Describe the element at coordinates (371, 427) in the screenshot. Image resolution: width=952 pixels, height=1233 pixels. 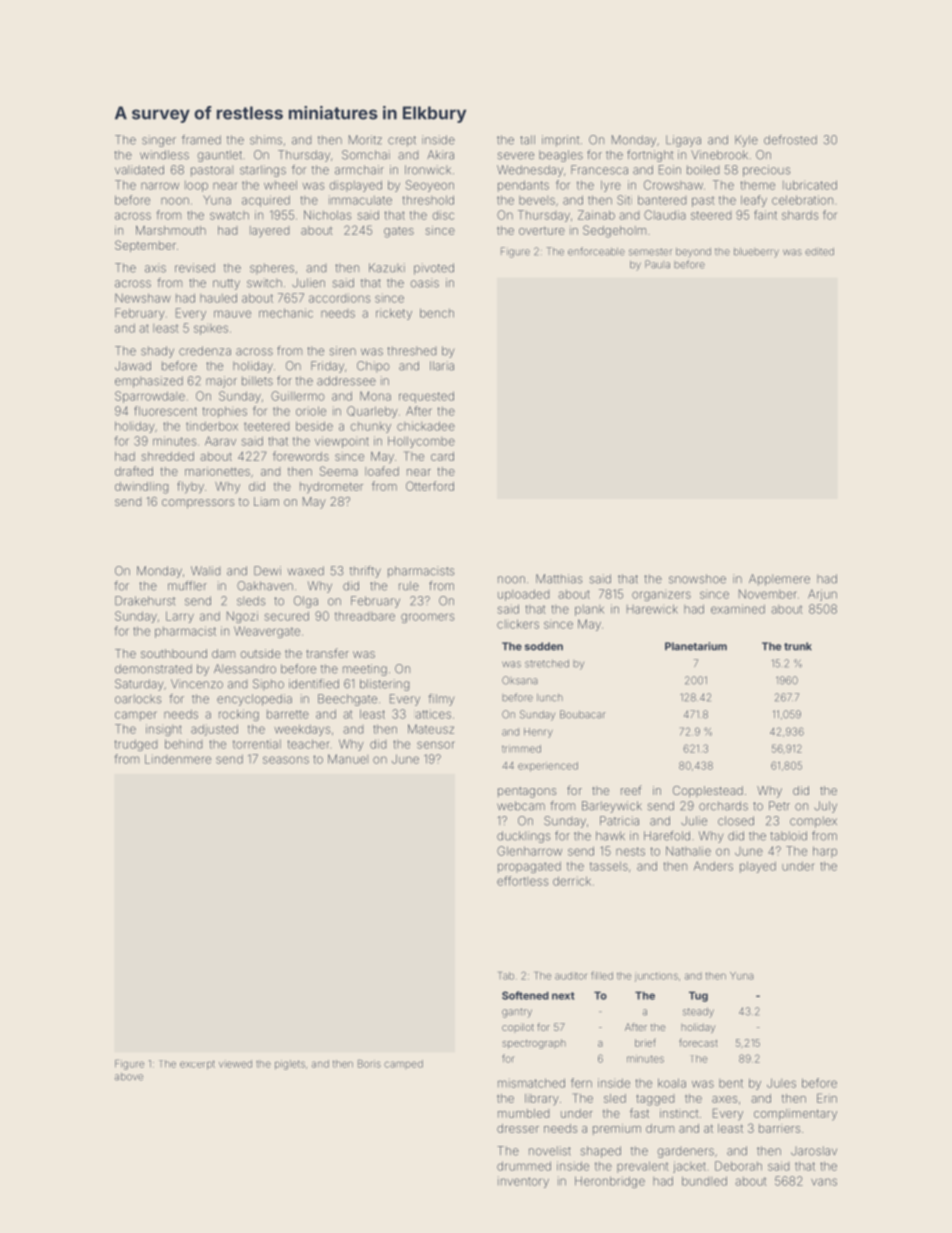
I see `chunky` at that location.
